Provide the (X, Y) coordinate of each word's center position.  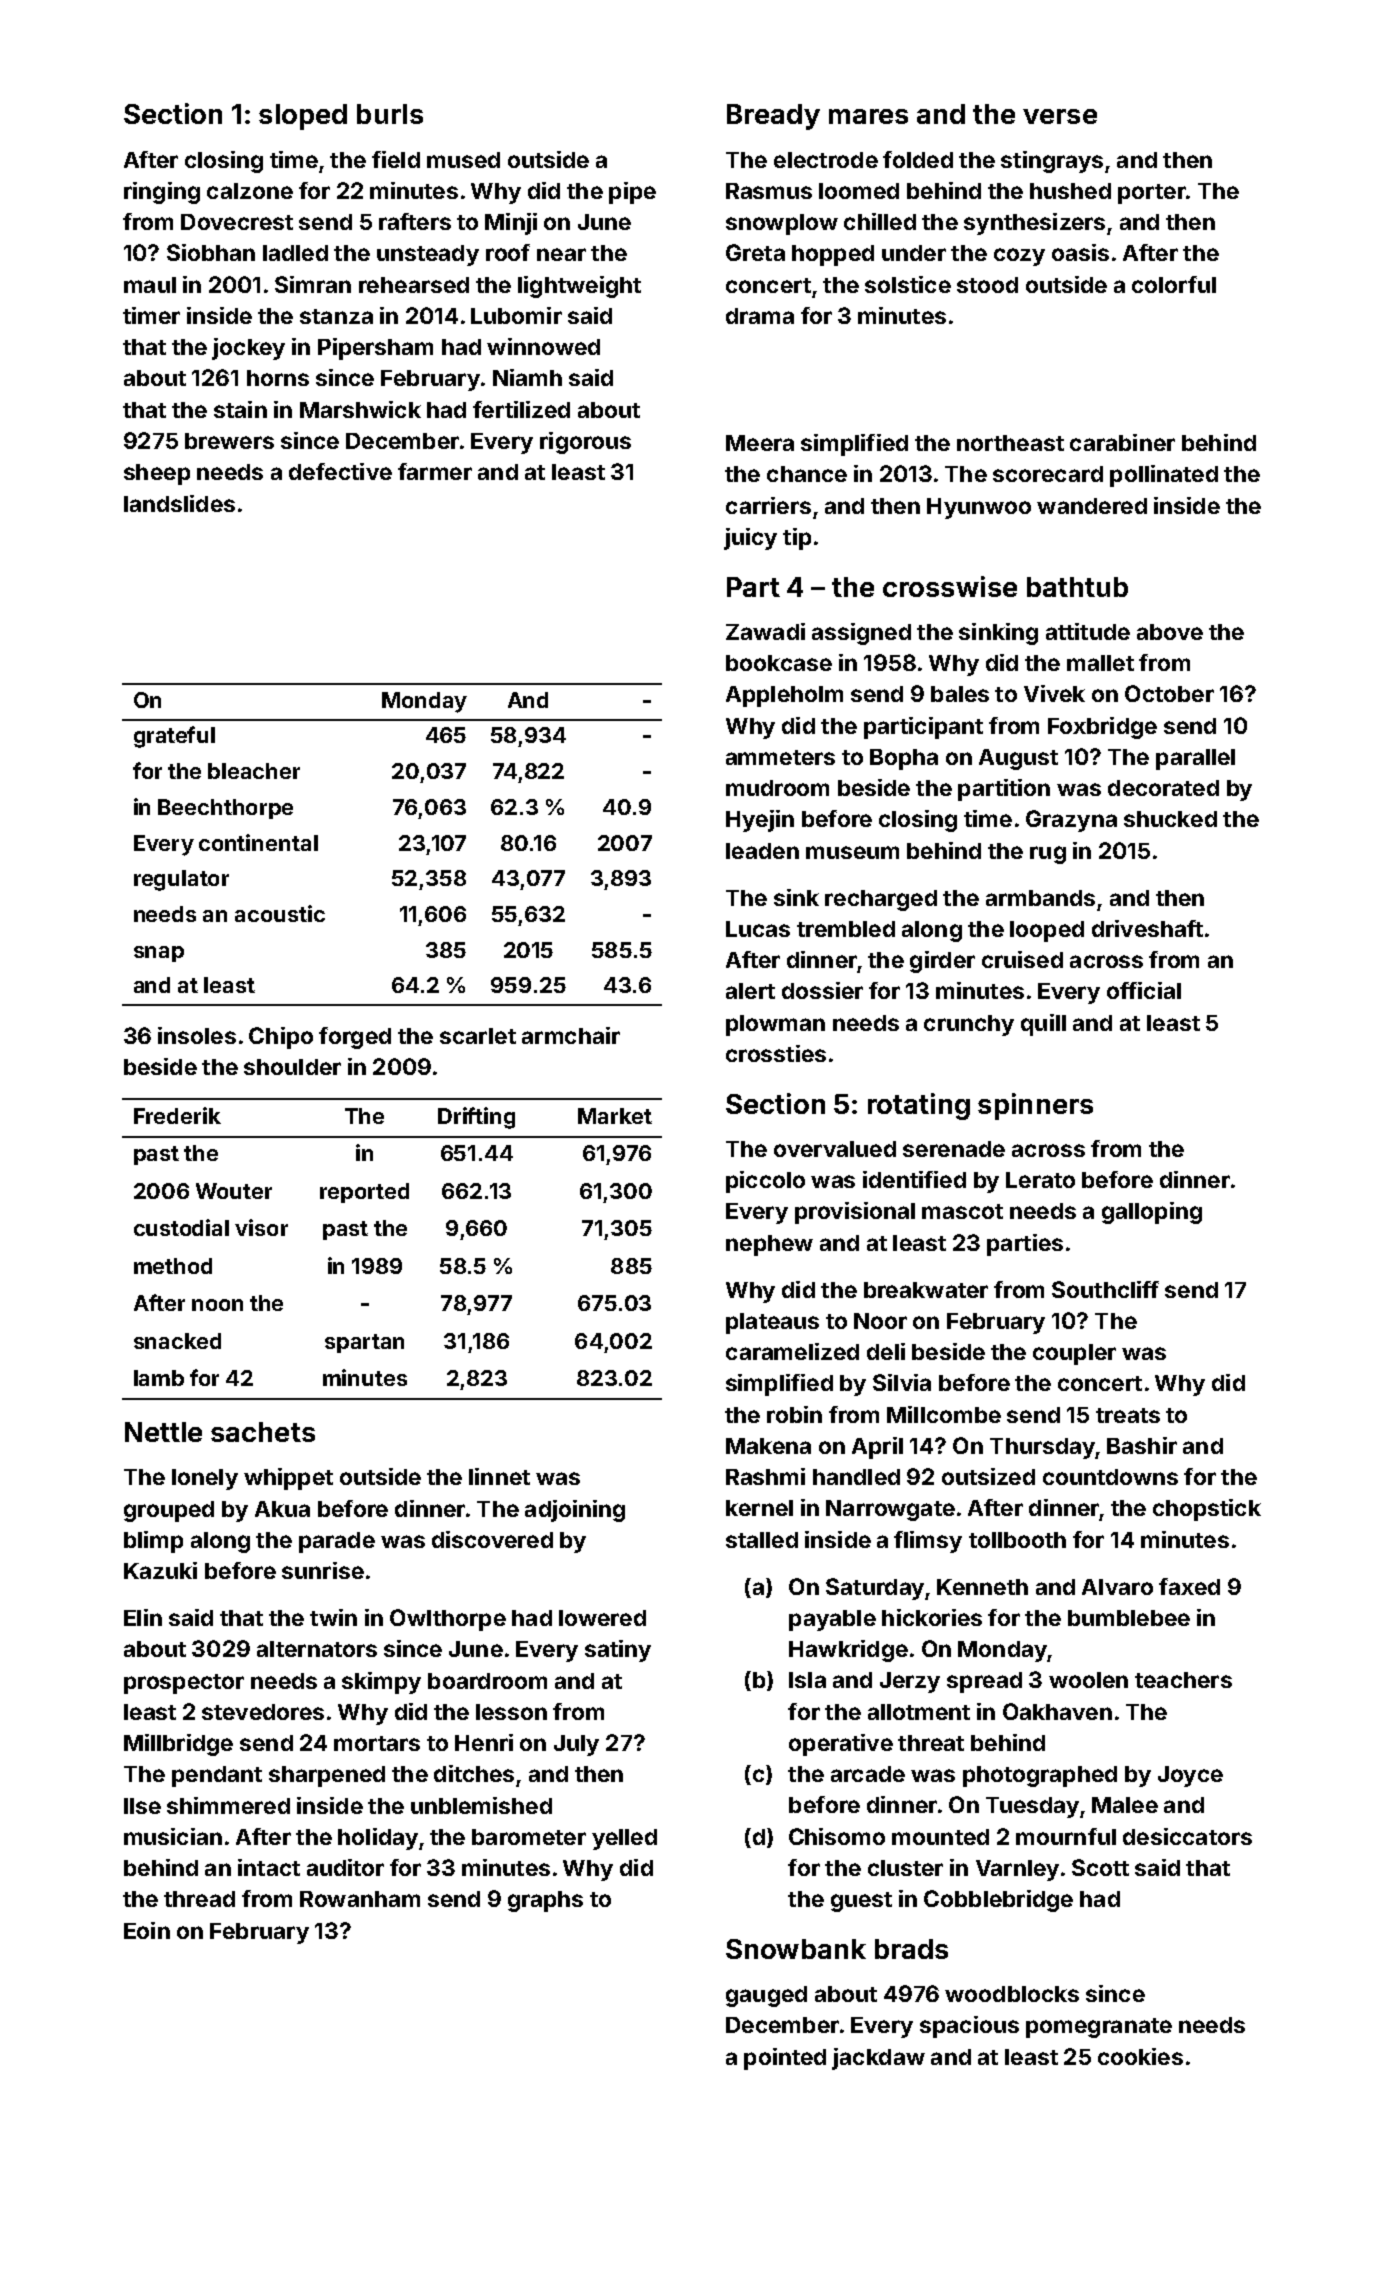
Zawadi (765, 631)
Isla (807, 1680)
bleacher (254, 771)
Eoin (147, 1930)
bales (960, 694)
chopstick (1207, 1510)
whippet (288, 1479)
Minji (511, 224)
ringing (162, 193)
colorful (1174, 284)
